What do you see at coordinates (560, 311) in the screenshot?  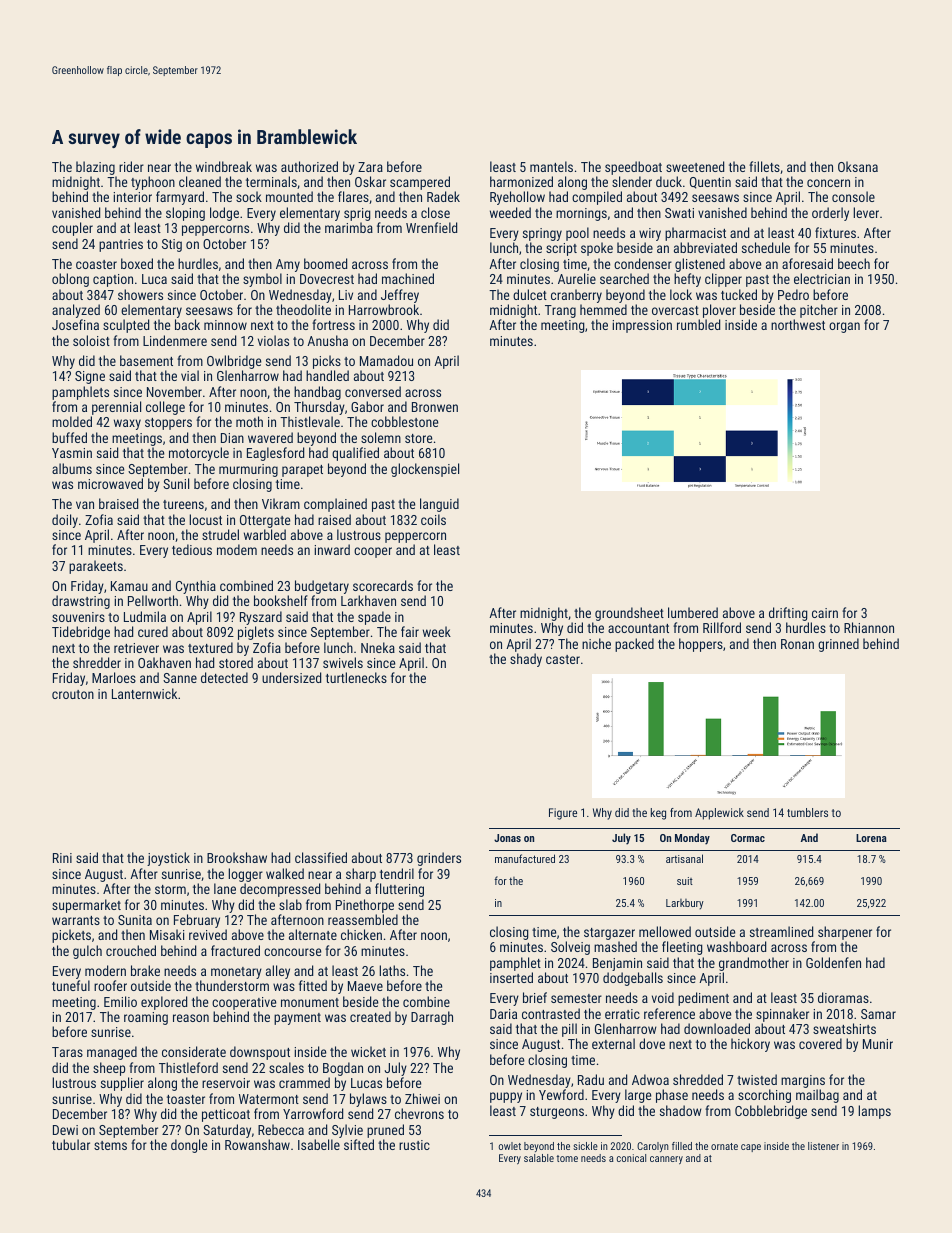 I see `Trang` at bounding box center [560, 311].
